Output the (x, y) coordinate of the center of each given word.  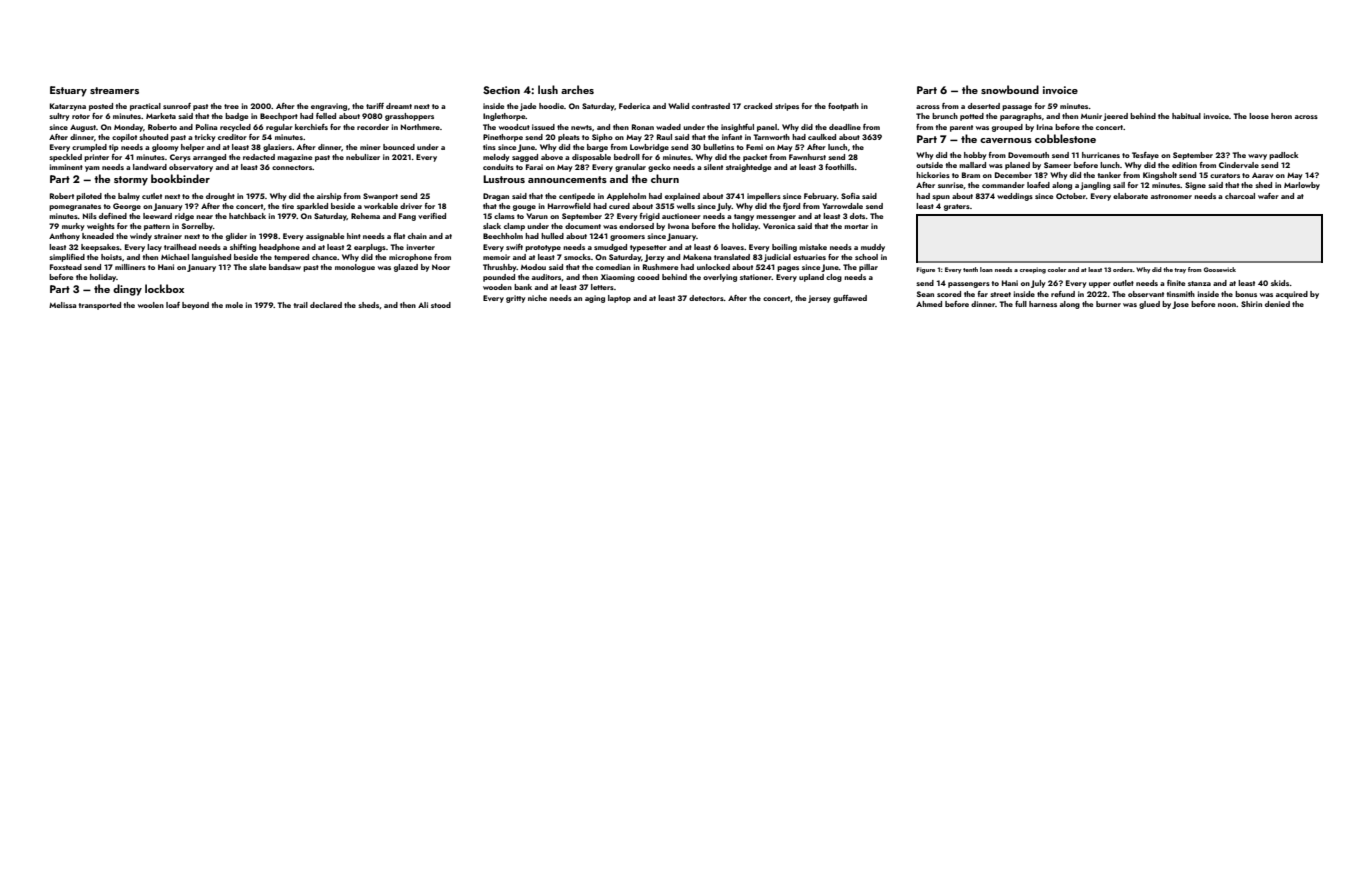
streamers (114, 90)
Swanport (380, 197)
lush (548, 89)
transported (100, 306)
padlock (1283, 156)
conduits (498, 167)
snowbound (1010, 89)
